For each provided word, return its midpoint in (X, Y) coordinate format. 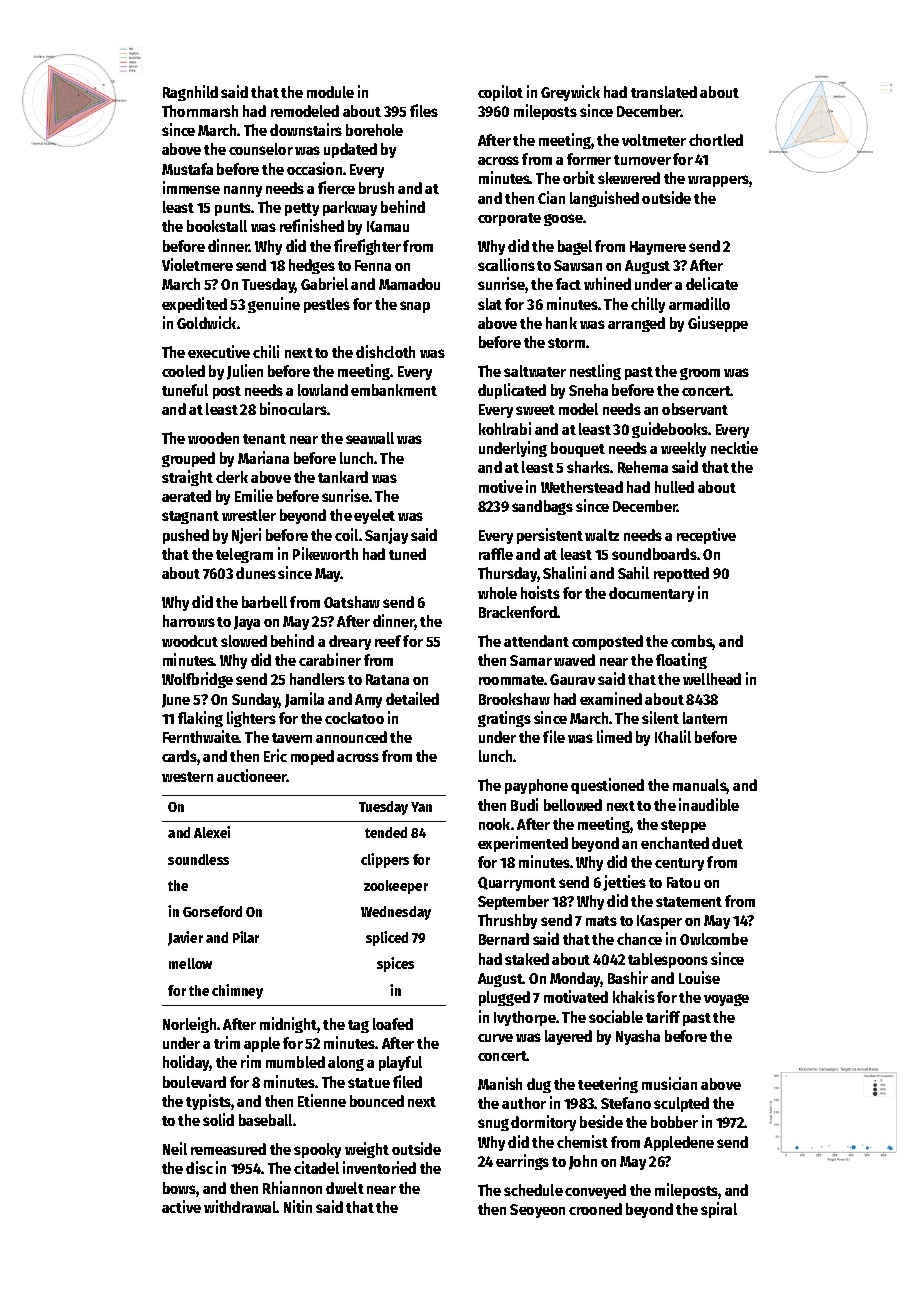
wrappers (719, 181)
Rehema (643, 467)
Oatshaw (352, 602)
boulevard (194, 1082)
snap (415, 307)
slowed (244, 641)
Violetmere (197, 264)
